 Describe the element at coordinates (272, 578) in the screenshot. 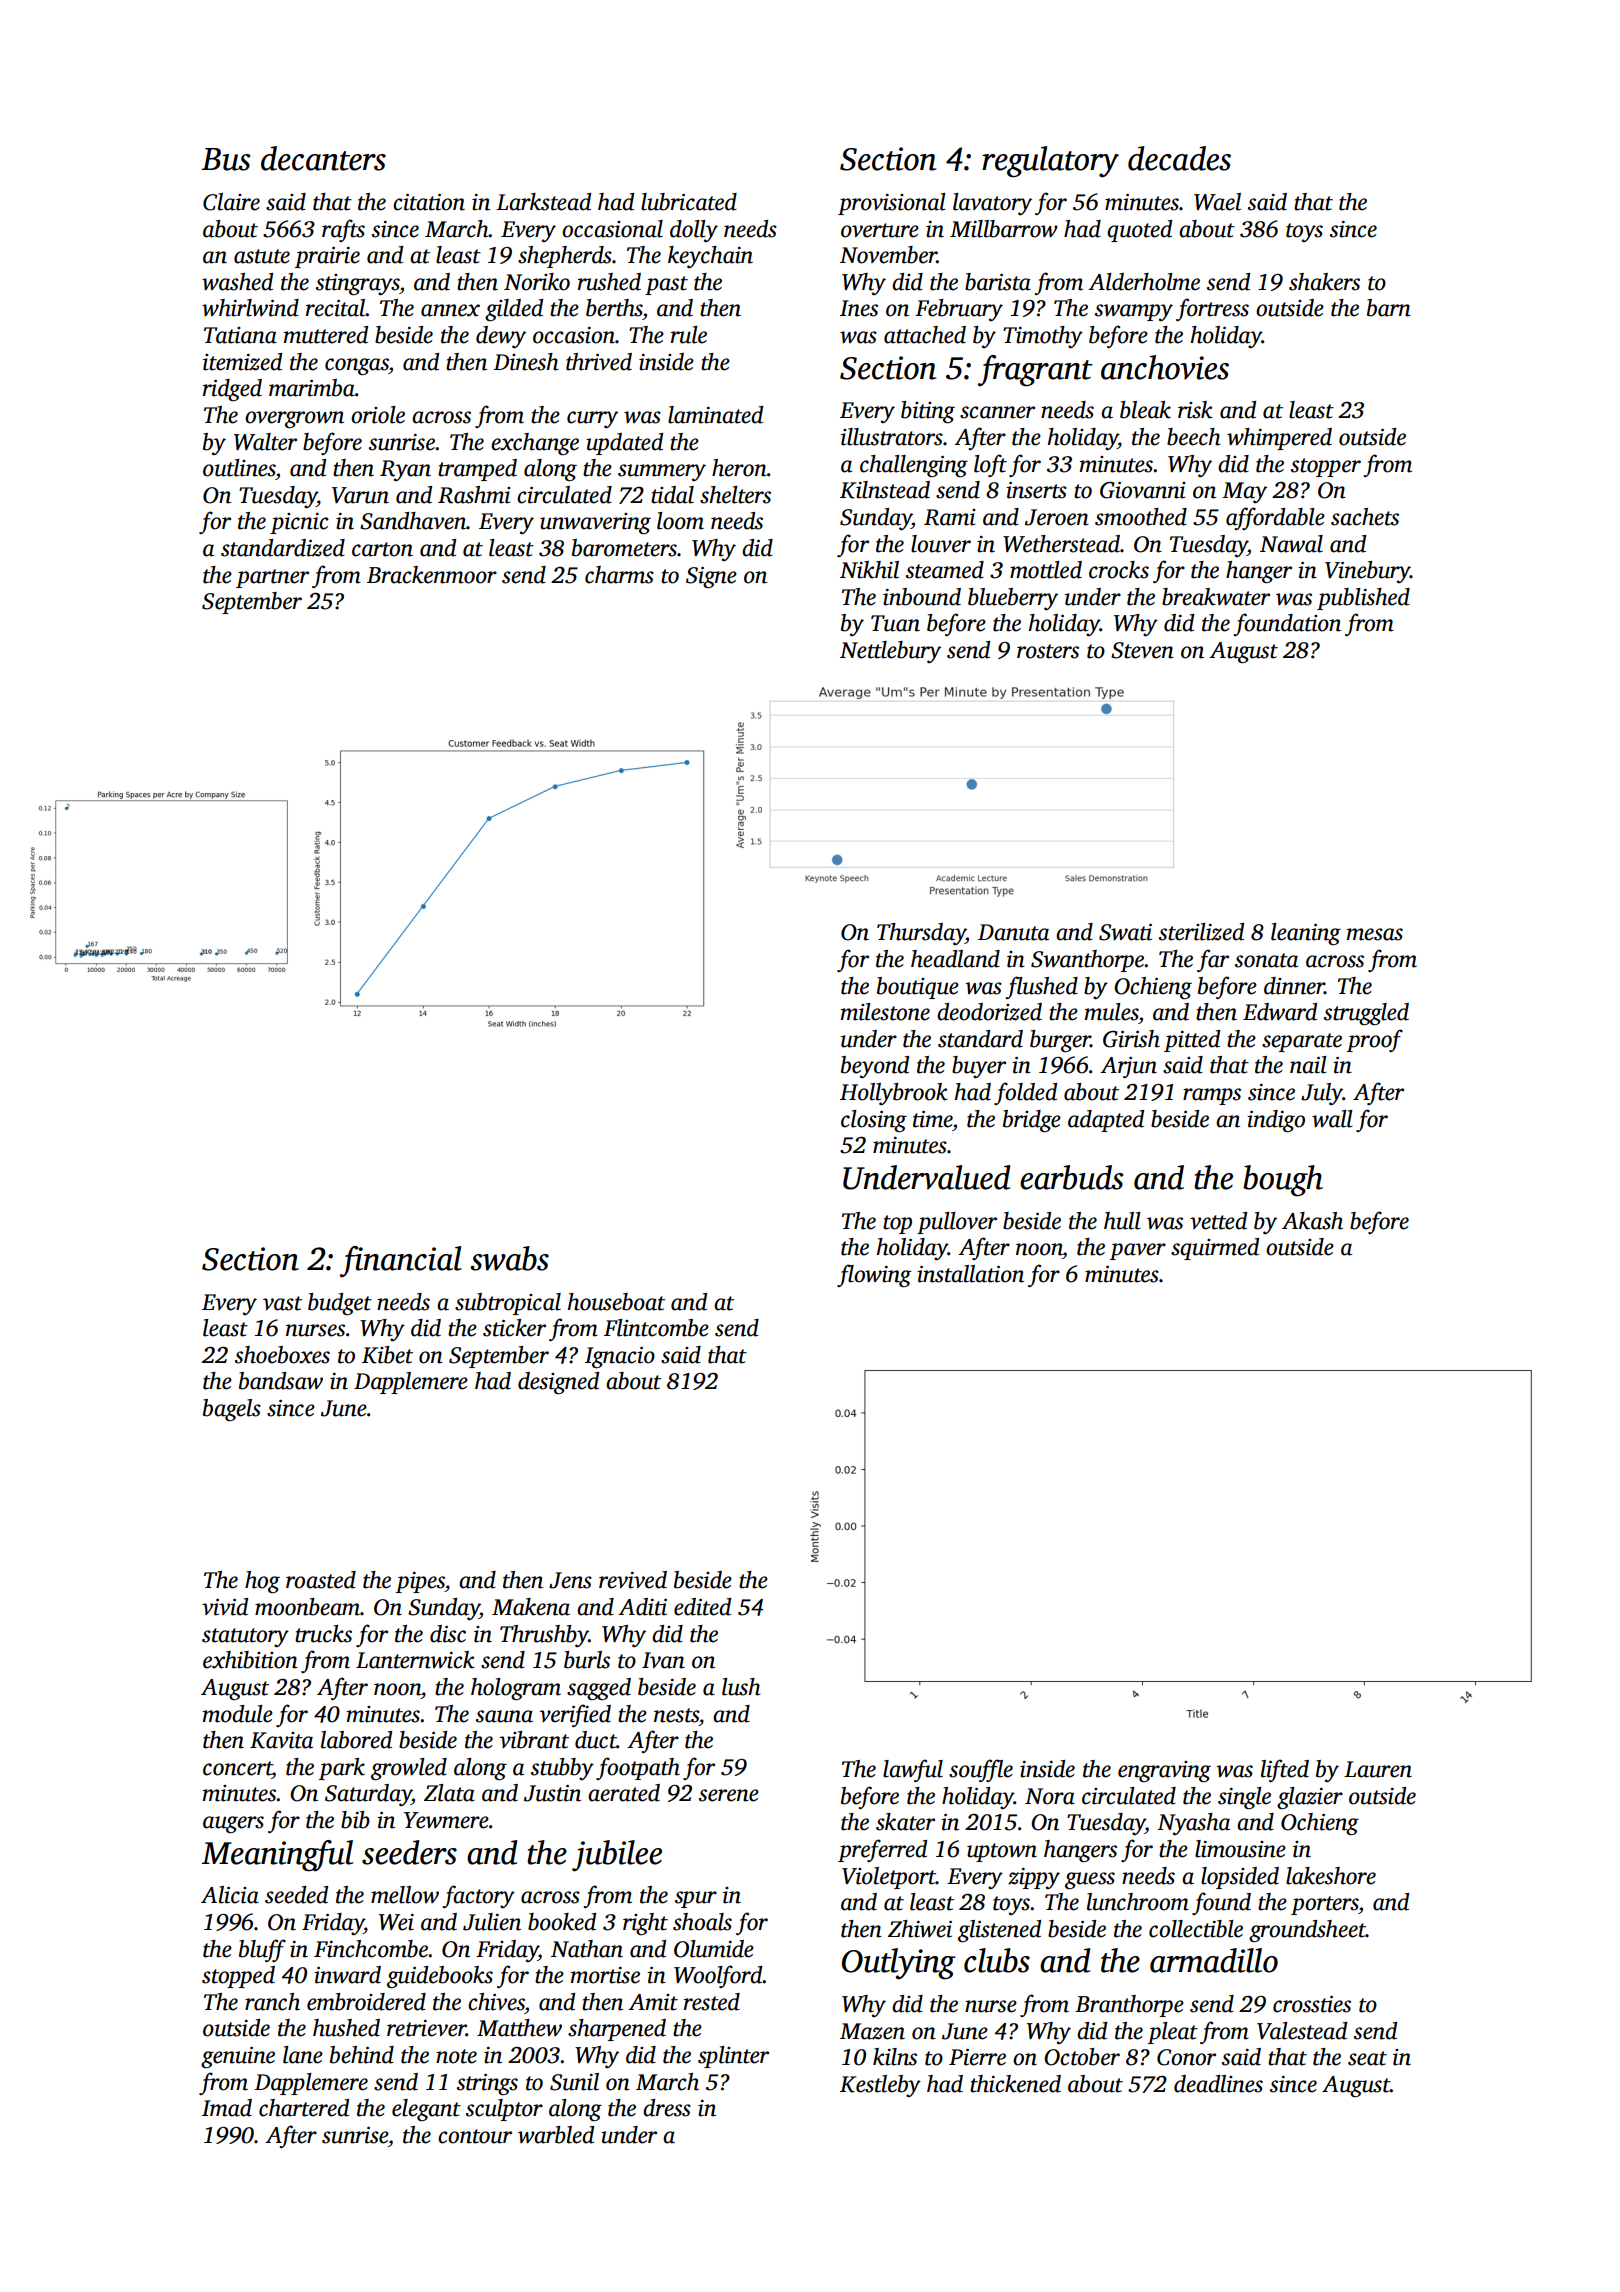

I see `partner` at that location.
